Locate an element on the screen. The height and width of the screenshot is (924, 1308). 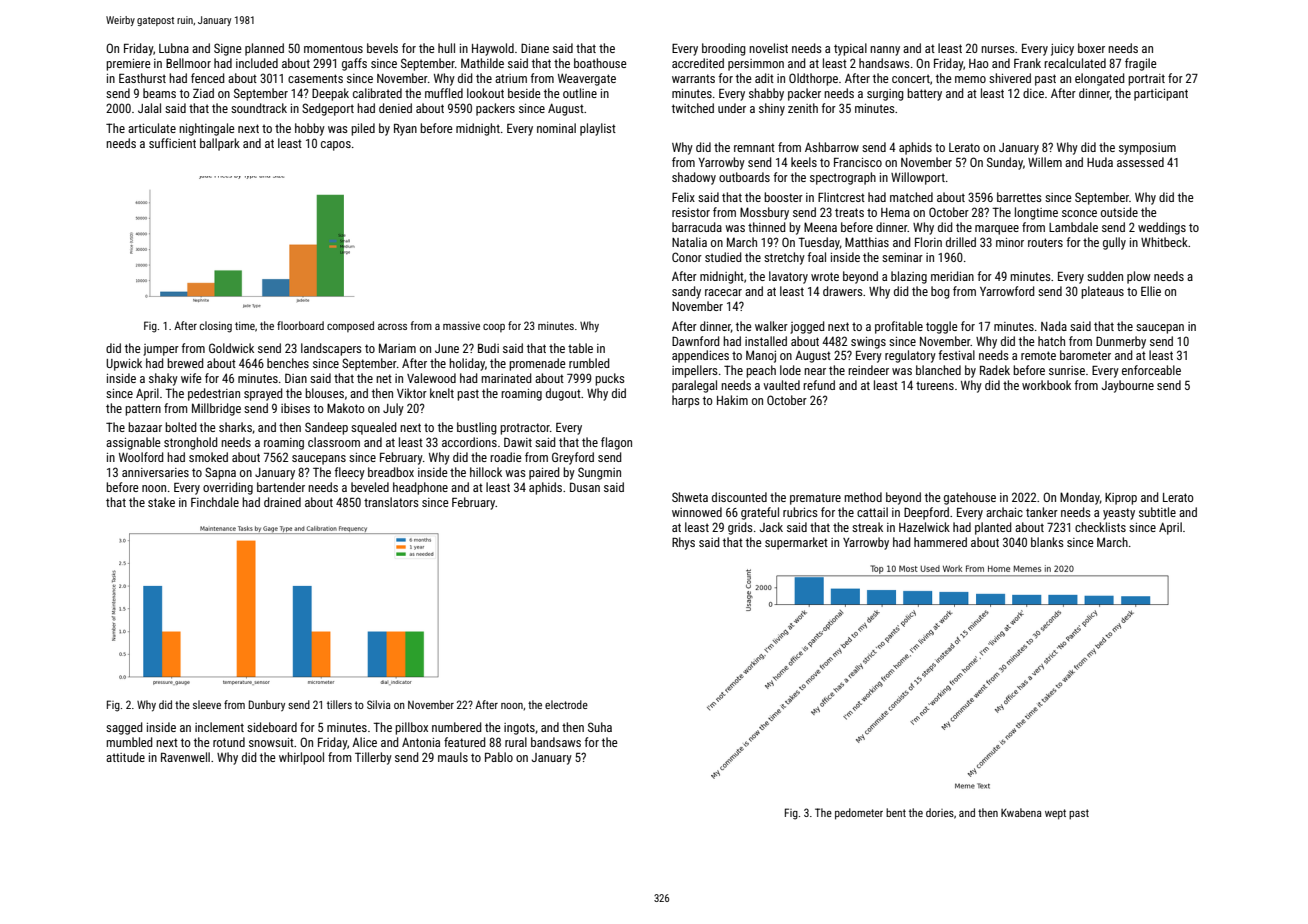
blanks is located at coordinates (1047, 542).
